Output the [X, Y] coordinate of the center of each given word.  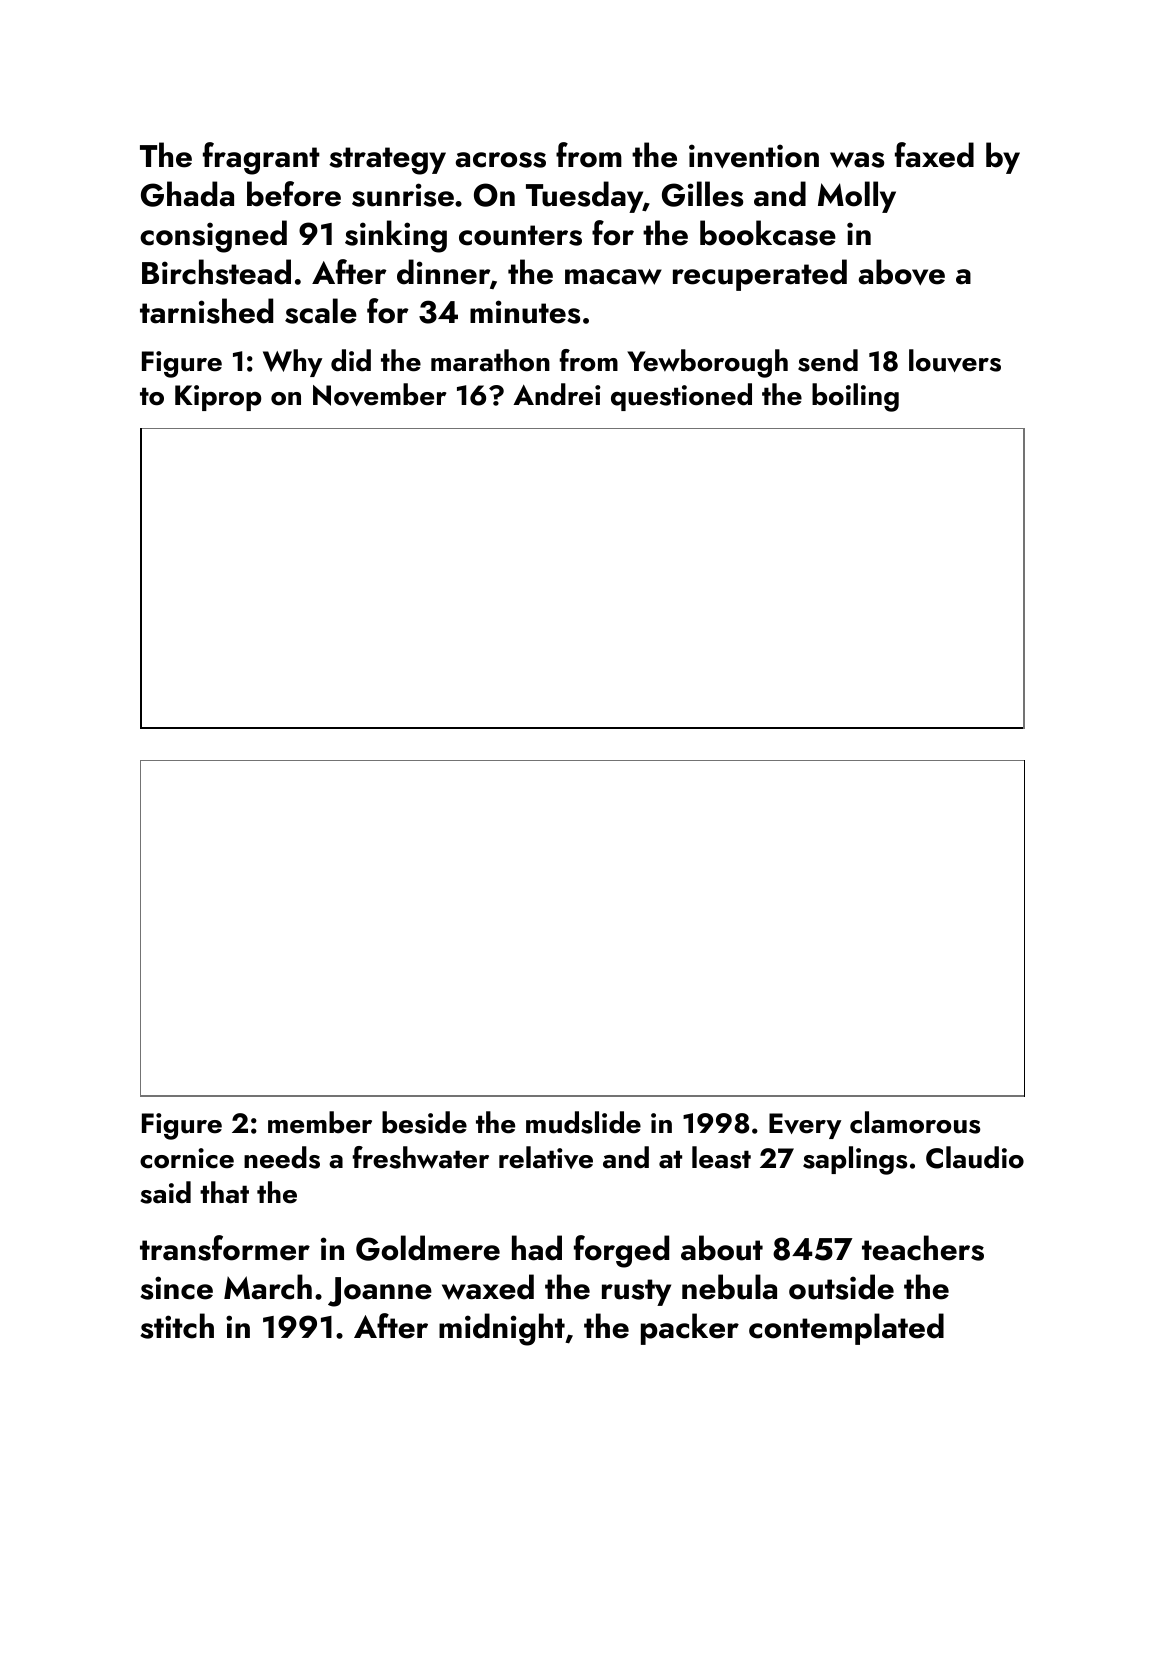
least [721, 1157]
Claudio [975, 1157]
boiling [855, 397]
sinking [396, 236]
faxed [934, 155]
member [320, 1122]
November [380, 394]
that [224, 1192]
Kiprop [218, 398]
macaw [613, 277]
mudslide [583, 1122]
